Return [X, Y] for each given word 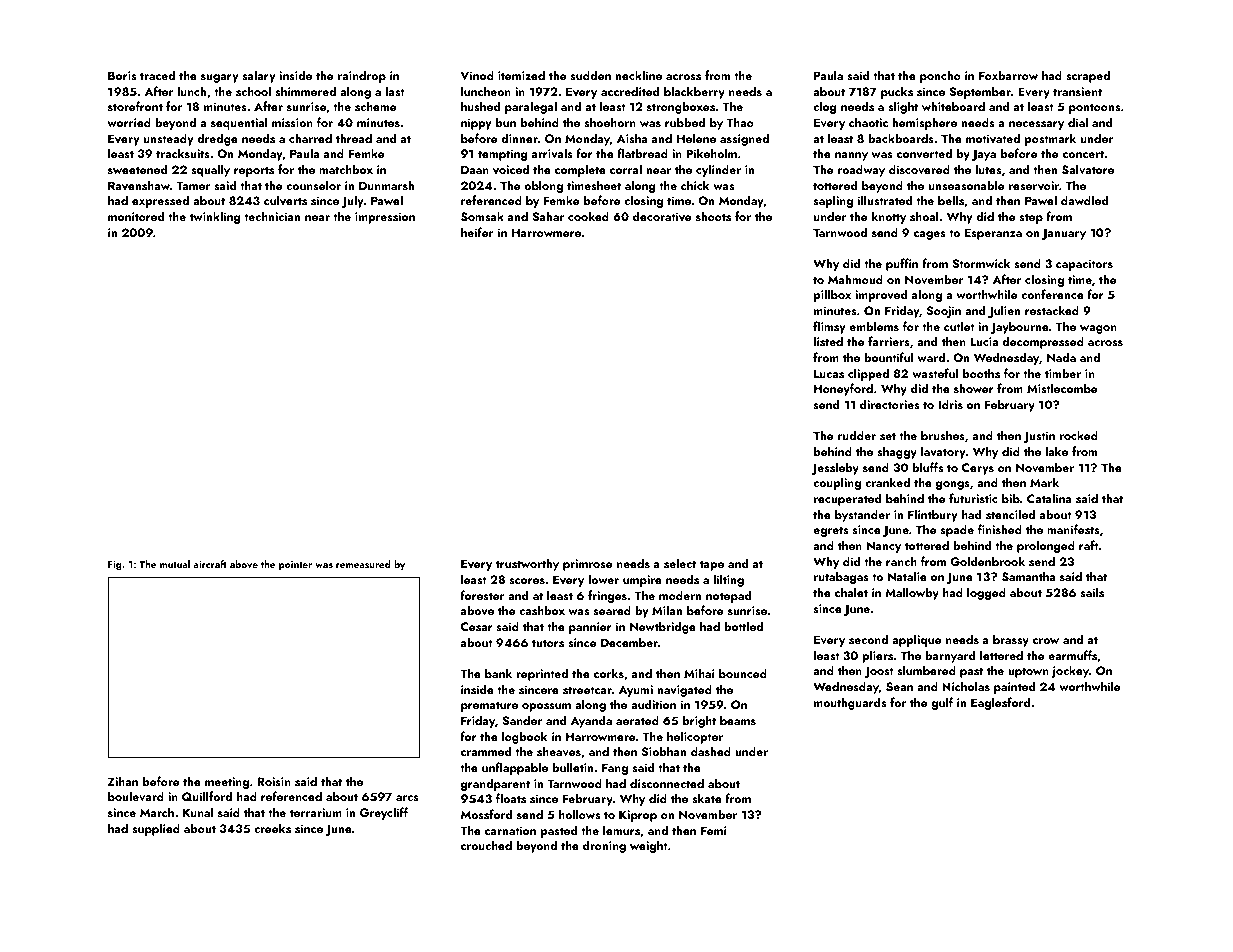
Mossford [486, 814]
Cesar [477, 626]
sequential [239, 123]
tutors [548, 643]
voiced [511, 169]
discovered [919, 169]
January [1064, 234]
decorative [662, 216]
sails [1092, 592]
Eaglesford [1000, 703]
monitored [136, 216]
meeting [227, 783]
